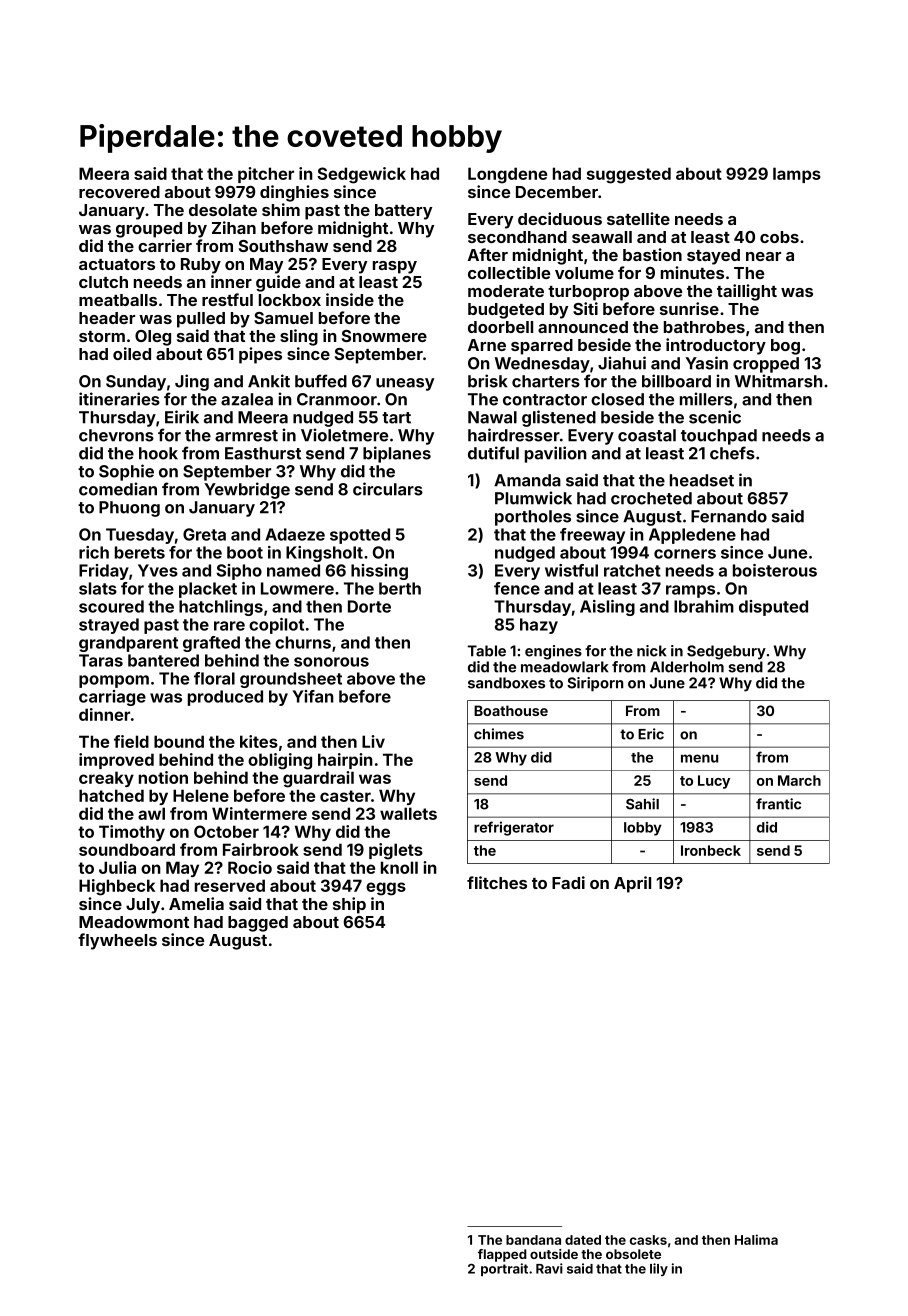  Describe the element at coordinates (507, 175) in the image. I see `Longdene` at that location.
